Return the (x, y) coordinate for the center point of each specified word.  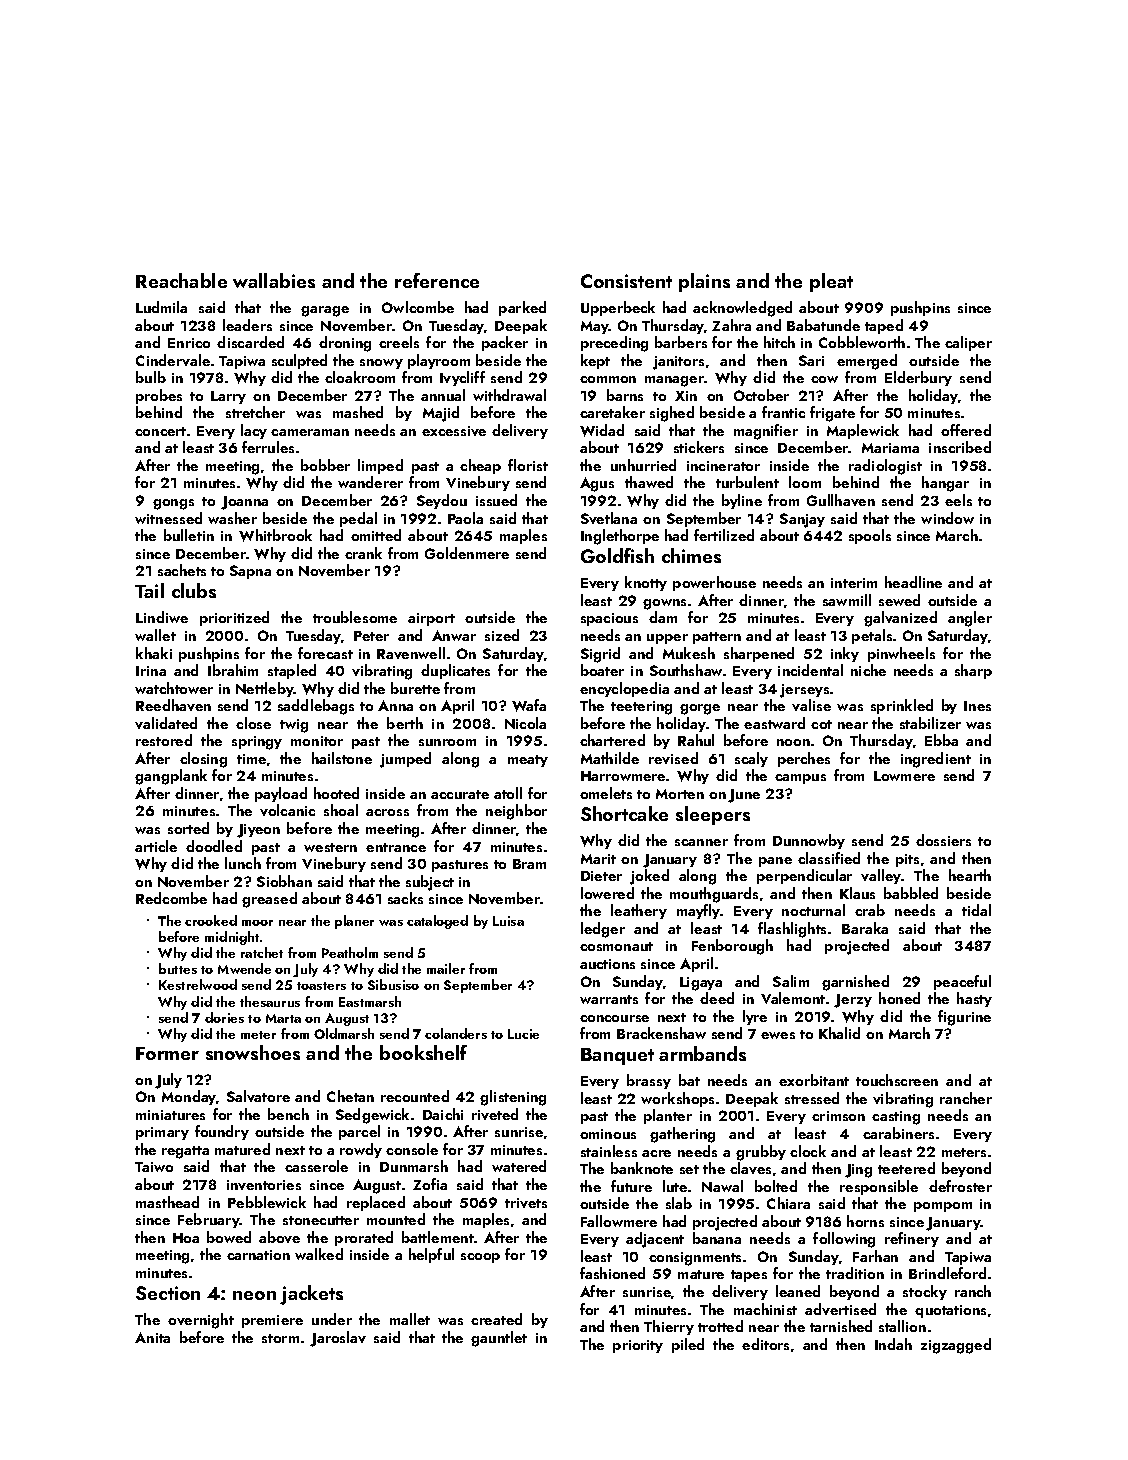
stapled (292, 671)
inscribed (960, 447)
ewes (778, 1035)
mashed (358, 412)
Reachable (181, 280)
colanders (456, 1033)
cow (824, 379)
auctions (607, 964)
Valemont (793, 998)
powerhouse (714, 583)
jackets (311, 1295)
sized (502, 635)
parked (522, 308)
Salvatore (258, 1096)
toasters (321, 986)
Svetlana (609, 518)
